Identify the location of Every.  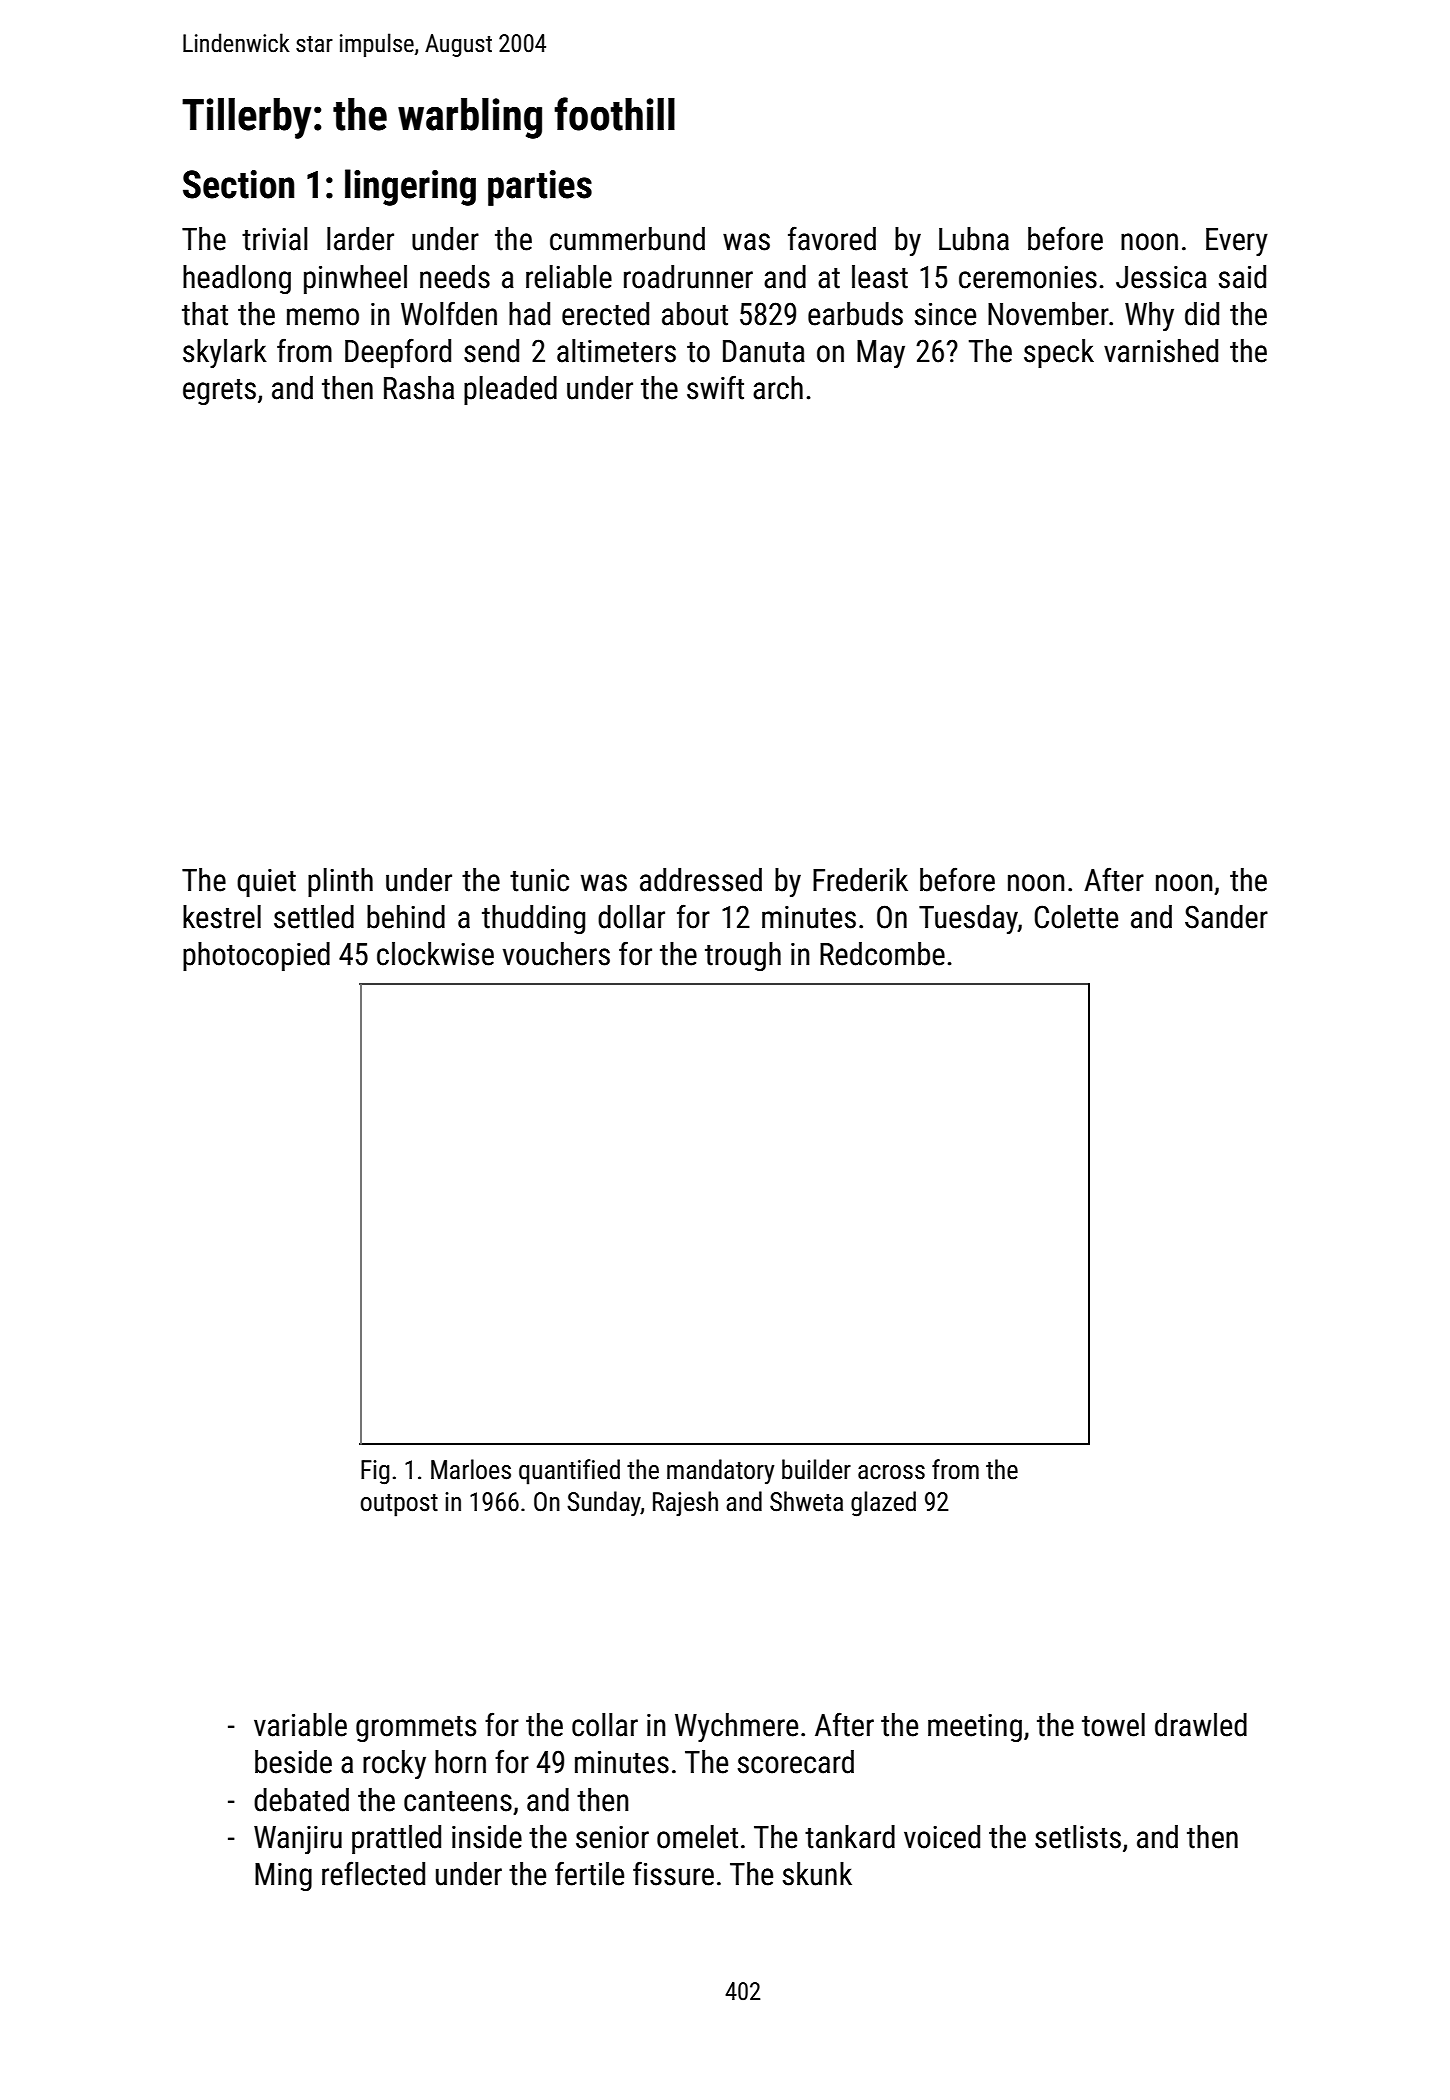
(1237, 242).
